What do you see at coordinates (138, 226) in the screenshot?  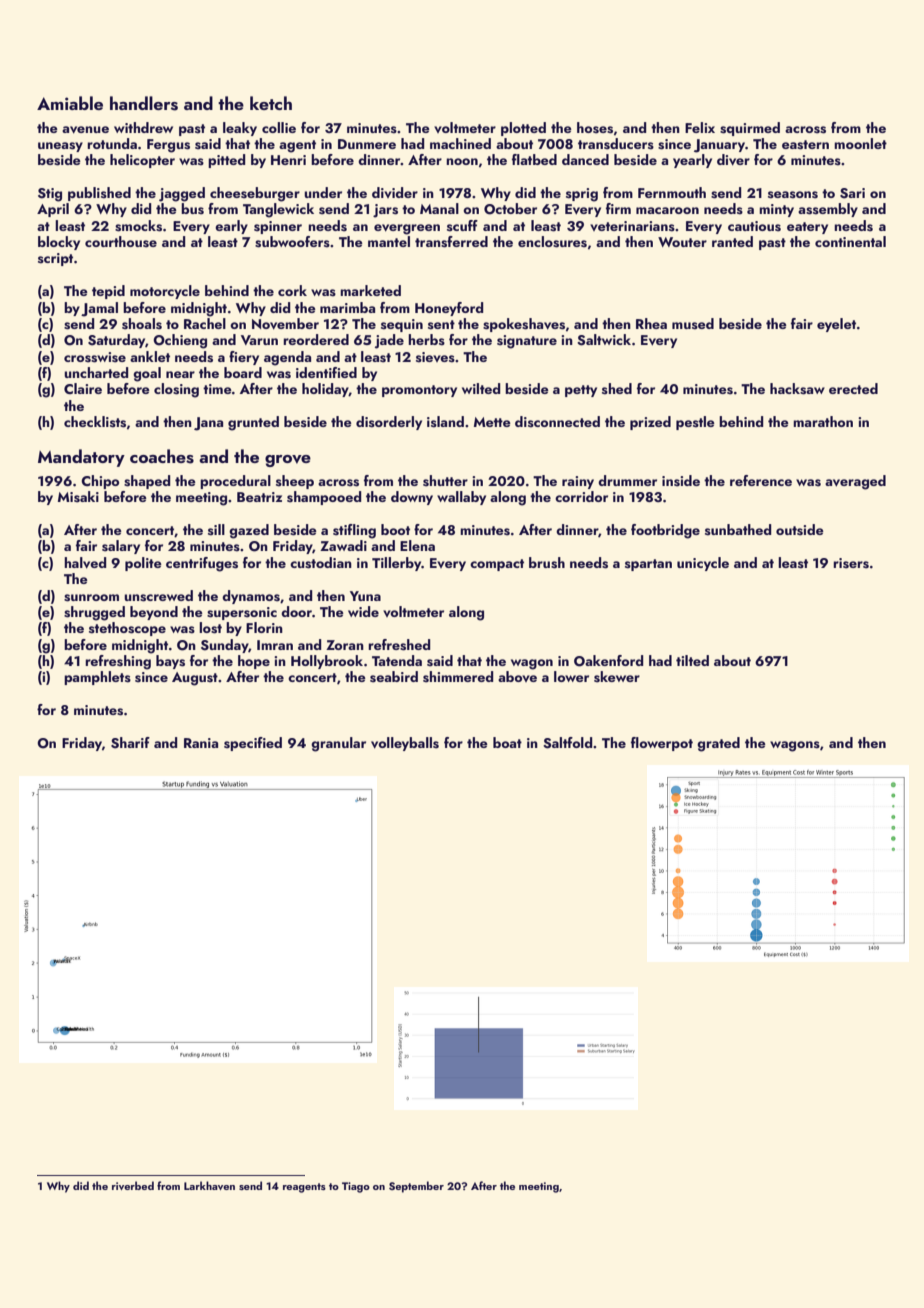 I see `smocks` at bounding box center [138, 226].
